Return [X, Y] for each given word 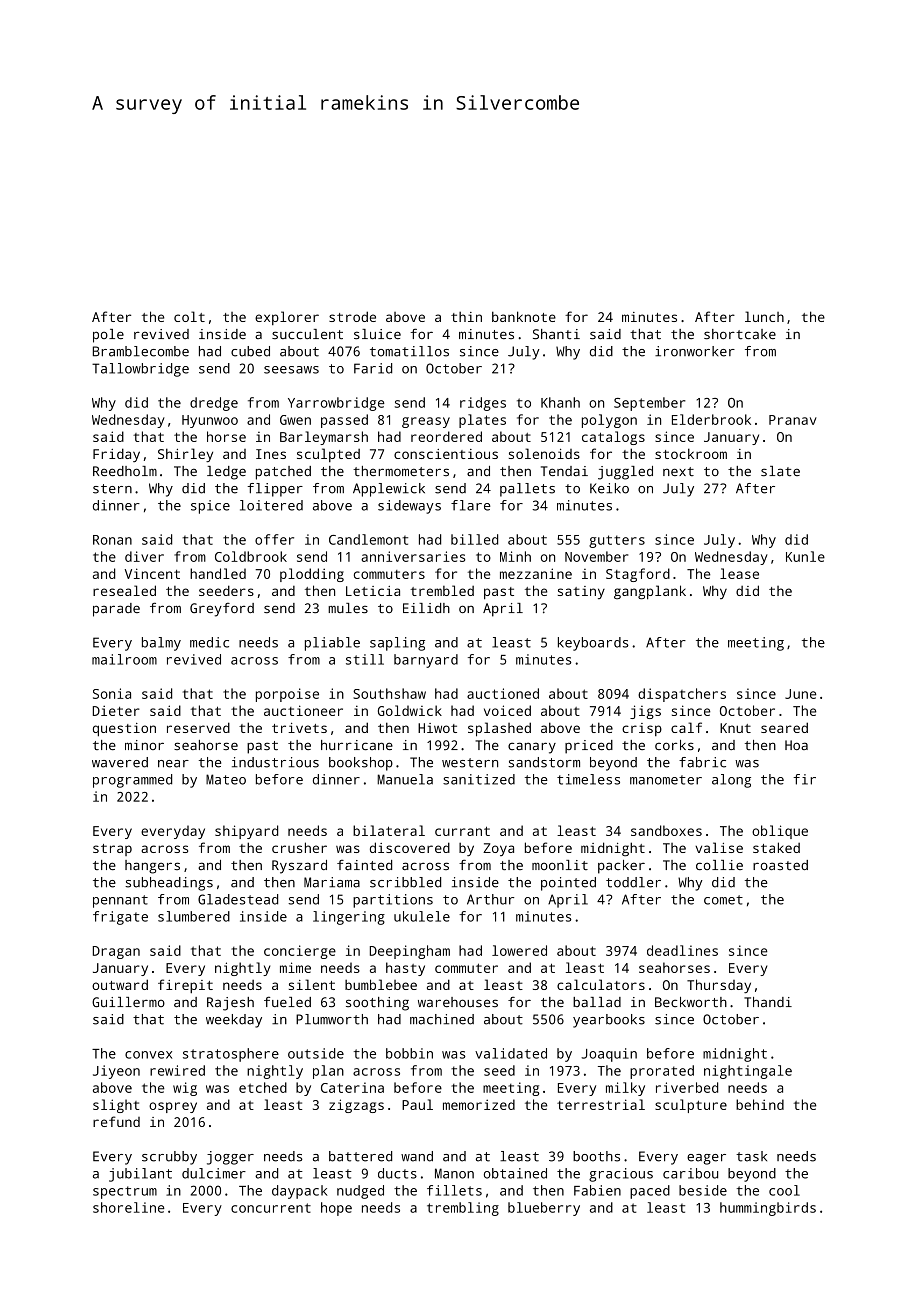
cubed [250, 351]
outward [120, 984]
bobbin [409, 1053]
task [751, 1156]
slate [780, 471]
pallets [527, 490]
